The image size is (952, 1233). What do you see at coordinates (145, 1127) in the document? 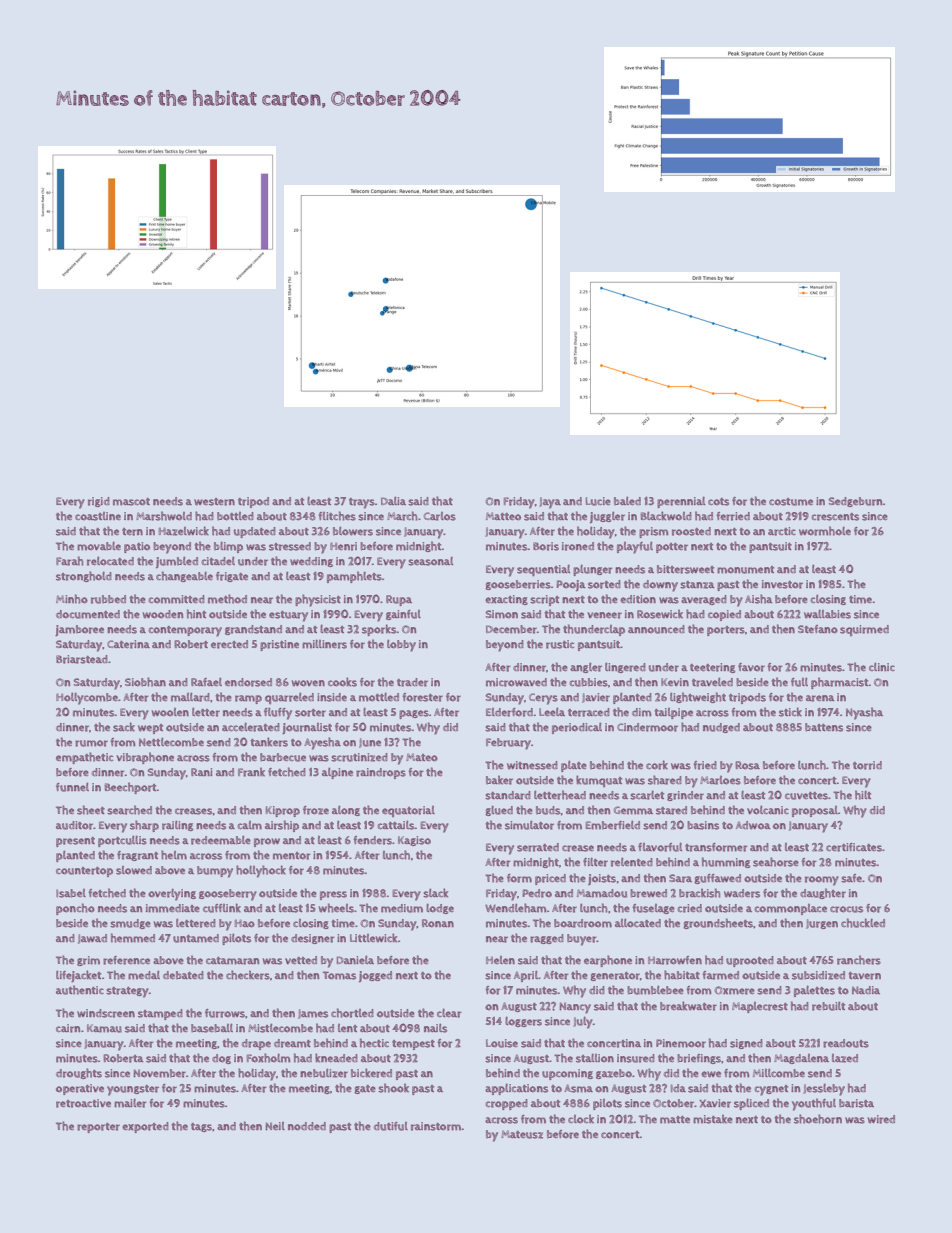
I see `exported` at bounding box center [145, 1127].
